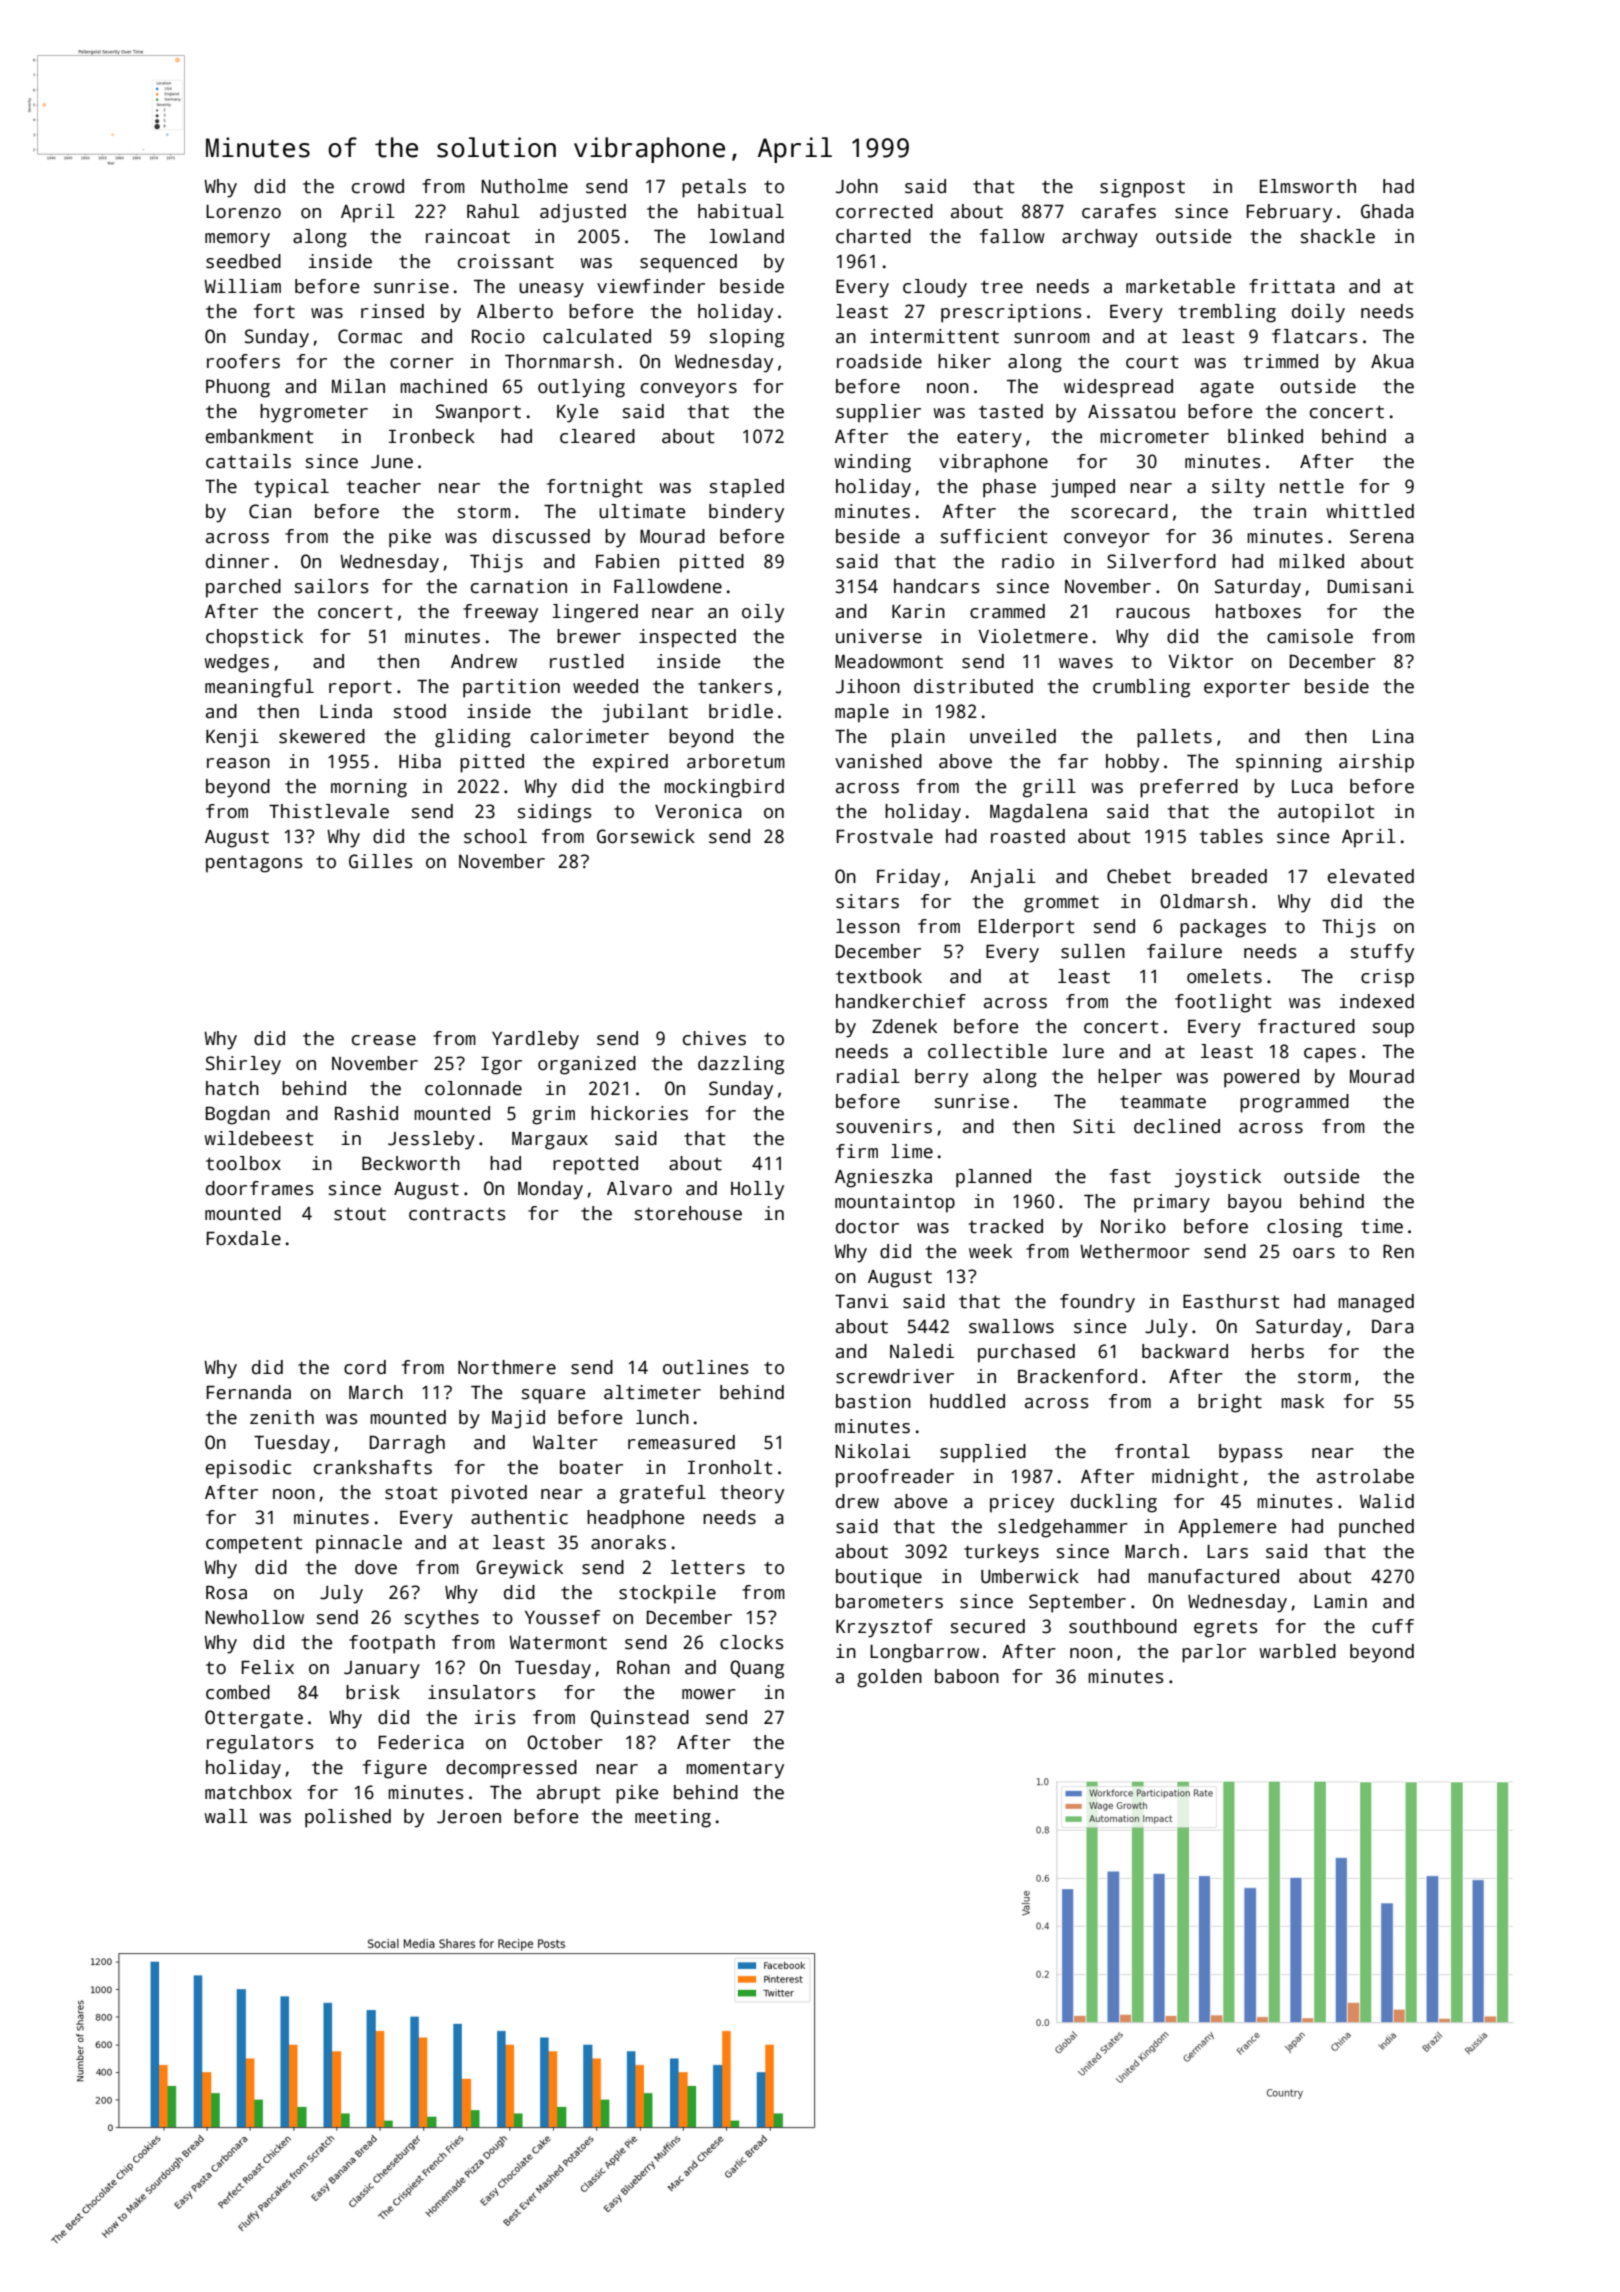  I want to click on Akua, so click(1392, 361).
